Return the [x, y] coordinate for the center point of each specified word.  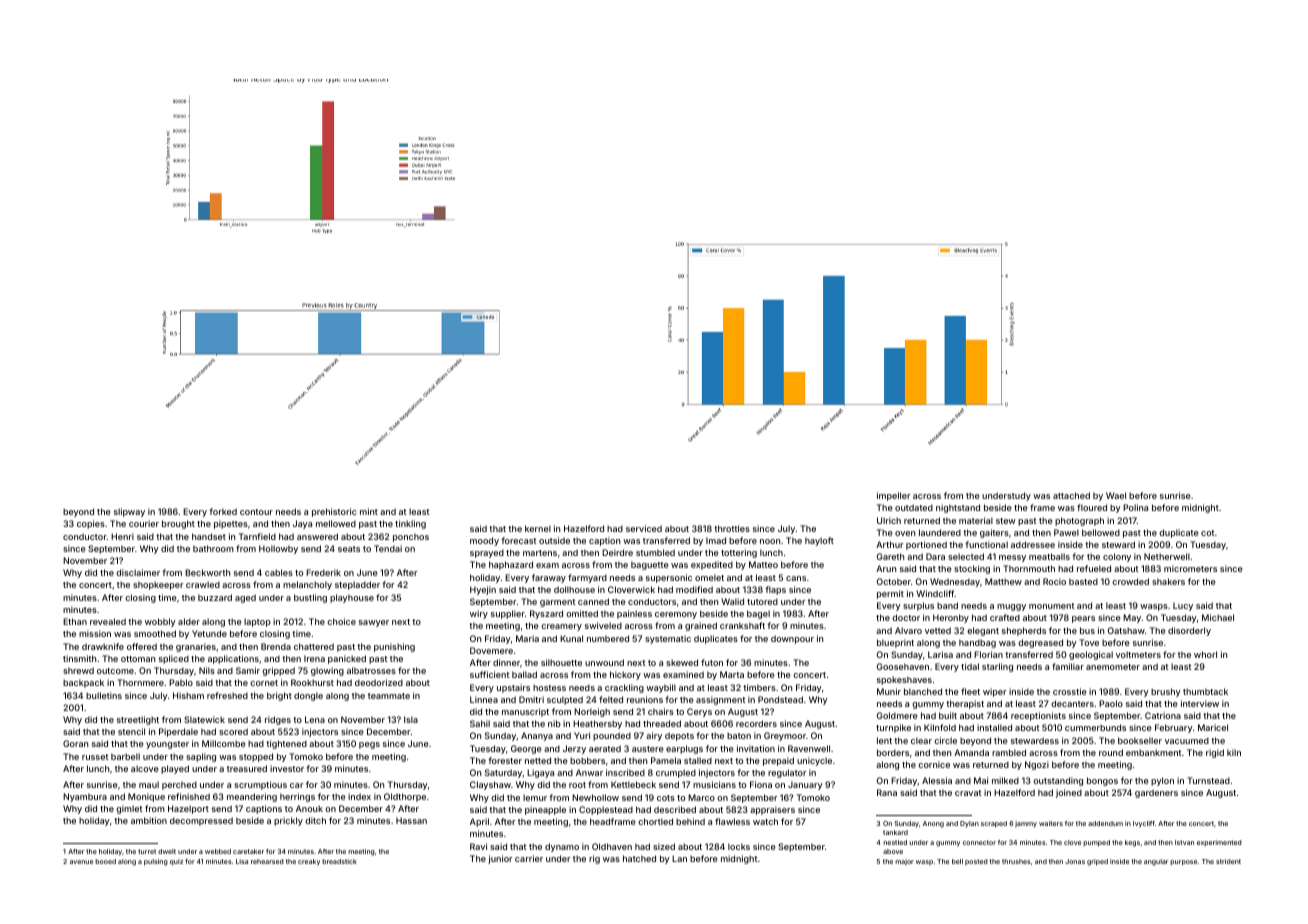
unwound [604, 662]
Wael [1116, 495]
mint [369, 511]
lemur [535, 797]
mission [95, 633]
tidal [970, 666]
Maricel [1213, 727]
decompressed [201, 821]
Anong [933, 824]
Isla [411, 719]
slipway [129, 512]
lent [884, 740]
